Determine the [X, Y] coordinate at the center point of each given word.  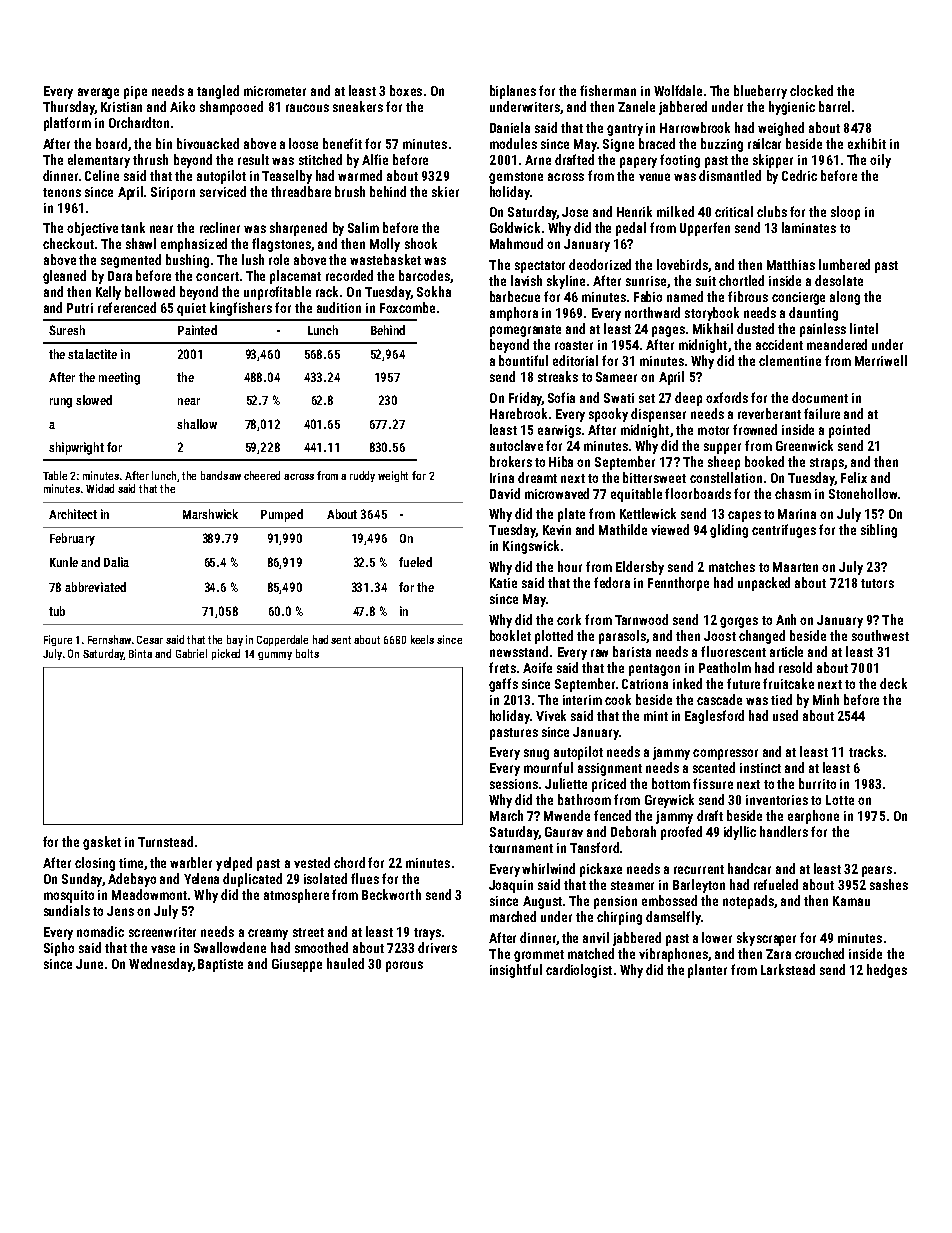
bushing [187, 261]
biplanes [513, 92]
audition [339, 307]
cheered [262, 475]
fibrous [748, 296]
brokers [511, 461]
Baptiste [220, 965]
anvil [596, 937]
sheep [724, 463]
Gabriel [191, 653]
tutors [877, 583]
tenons [62, 192]
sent [341, 640]
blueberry [760, 92]
